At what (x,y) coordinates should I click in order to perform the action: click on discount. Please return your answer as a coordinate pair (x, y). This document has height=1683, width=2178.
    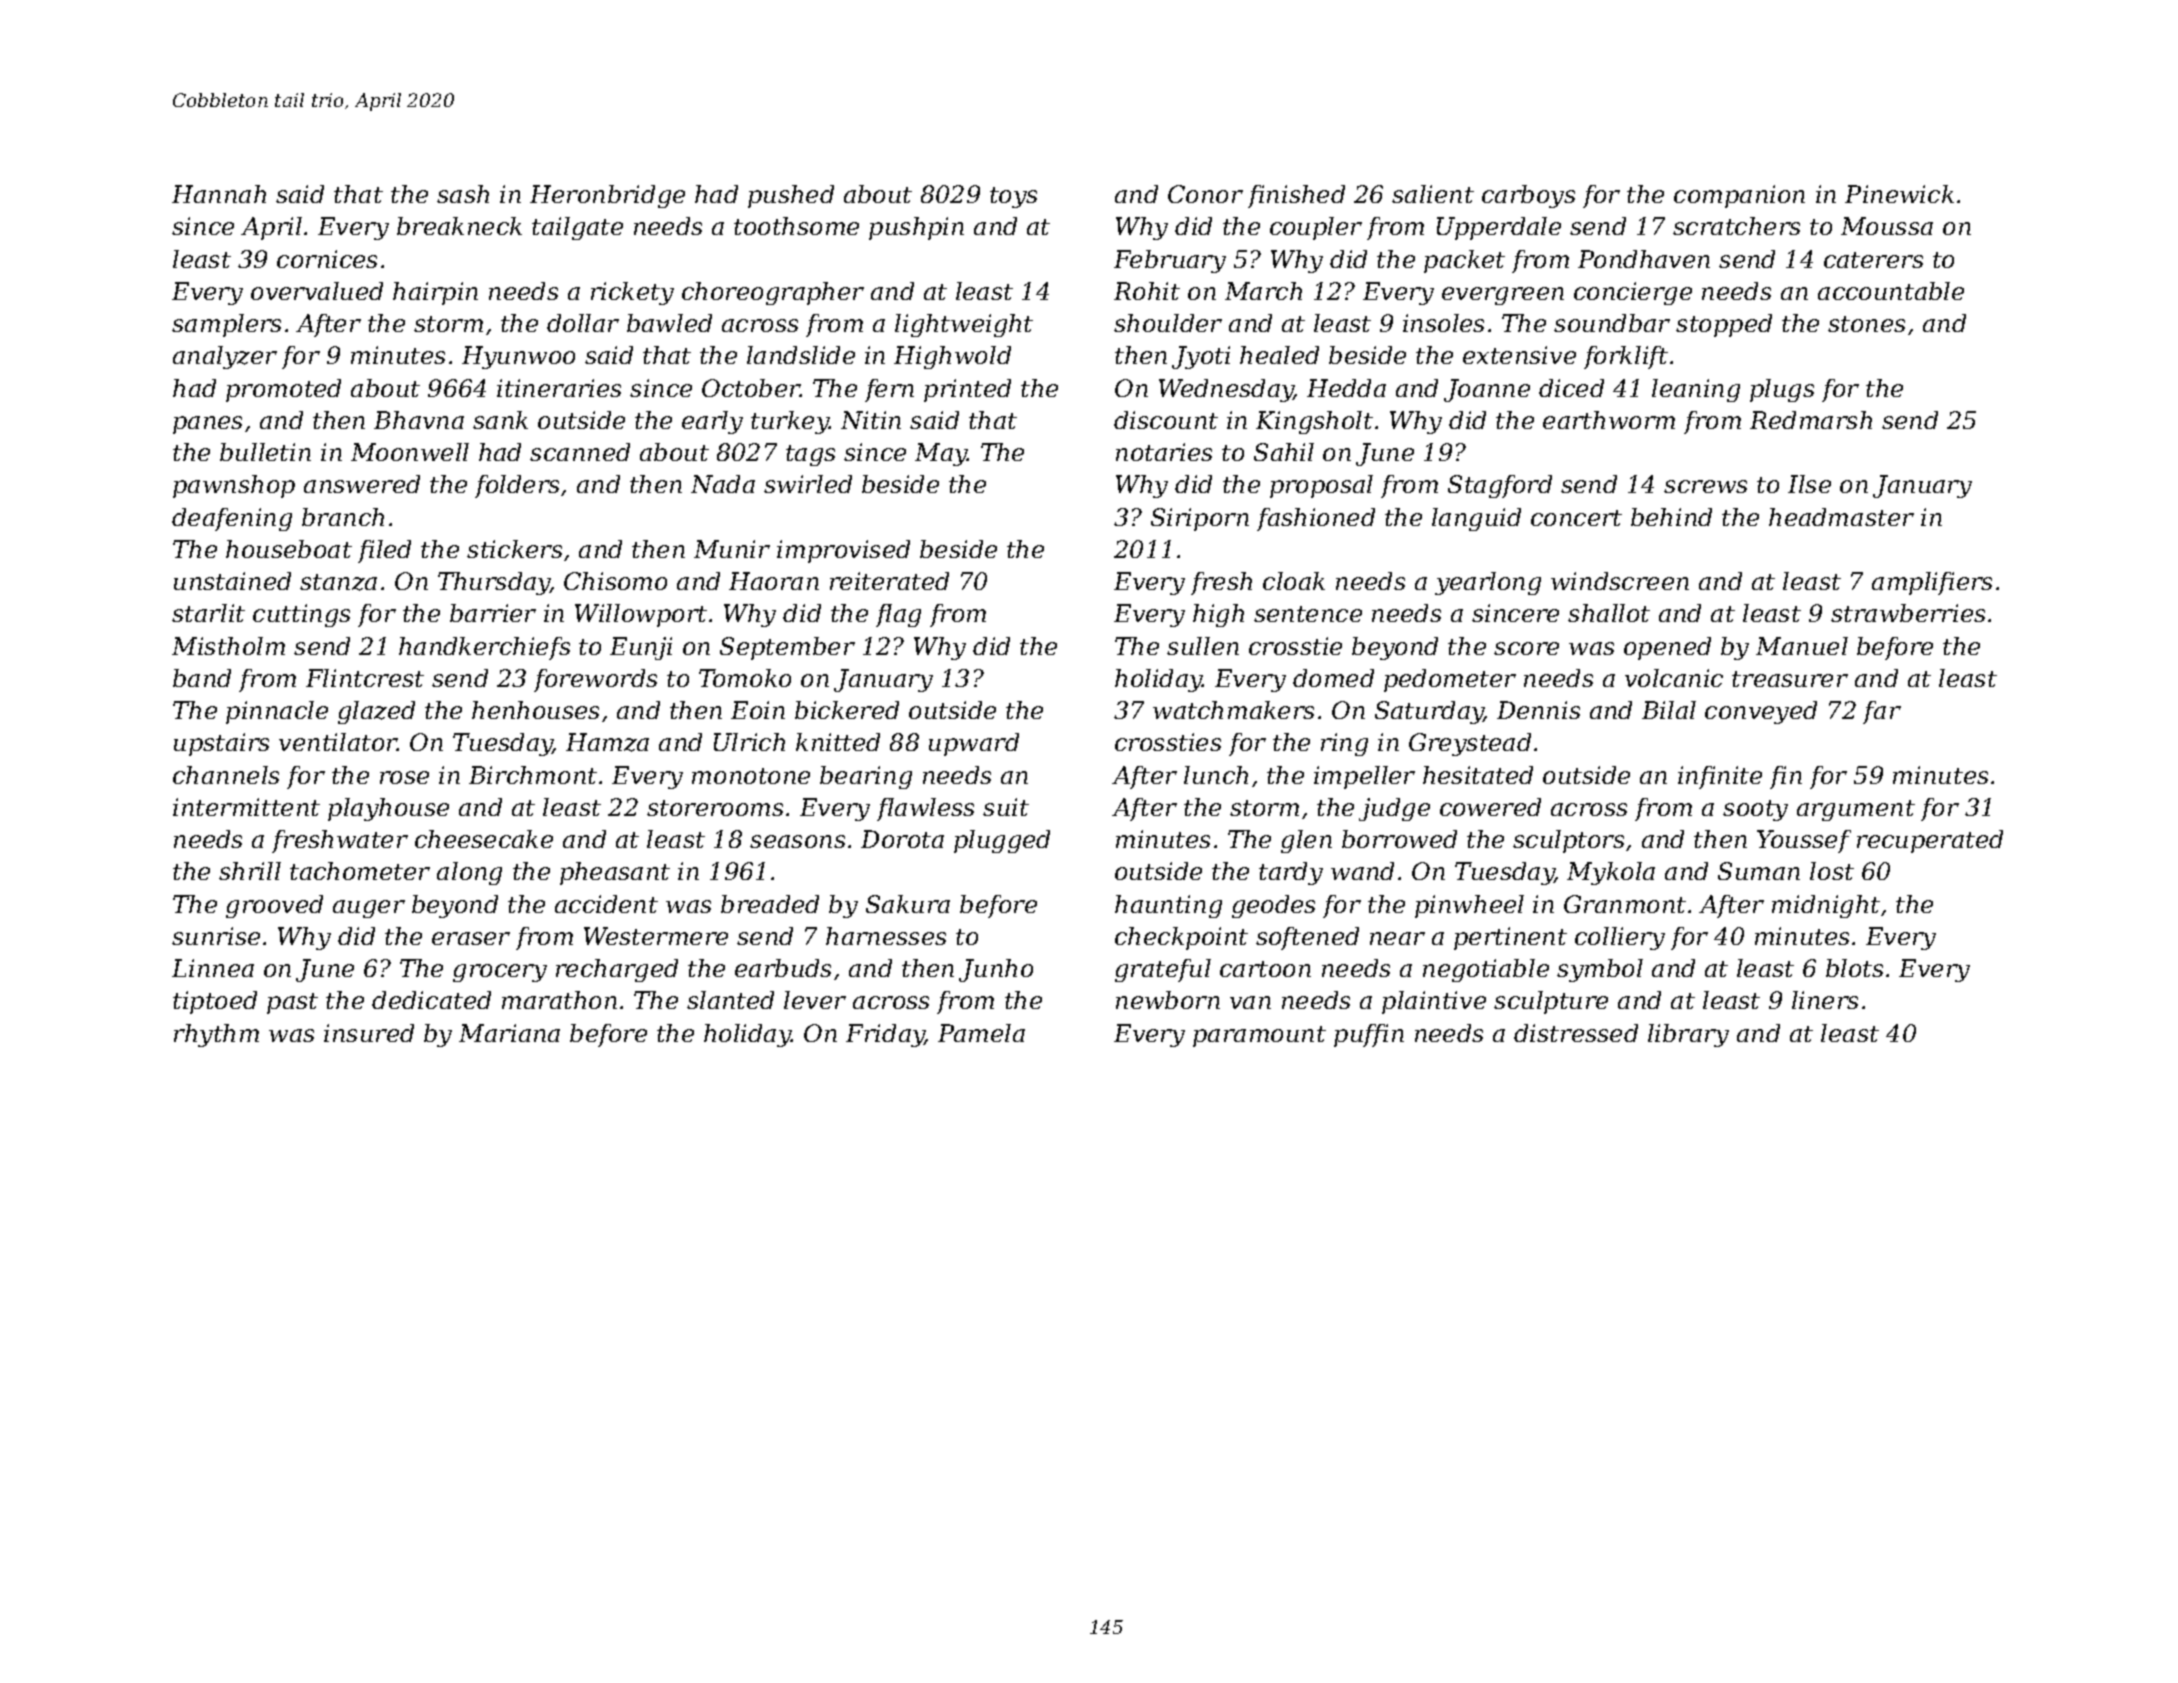
    Looking at the image, I should click on (1166, 420).
